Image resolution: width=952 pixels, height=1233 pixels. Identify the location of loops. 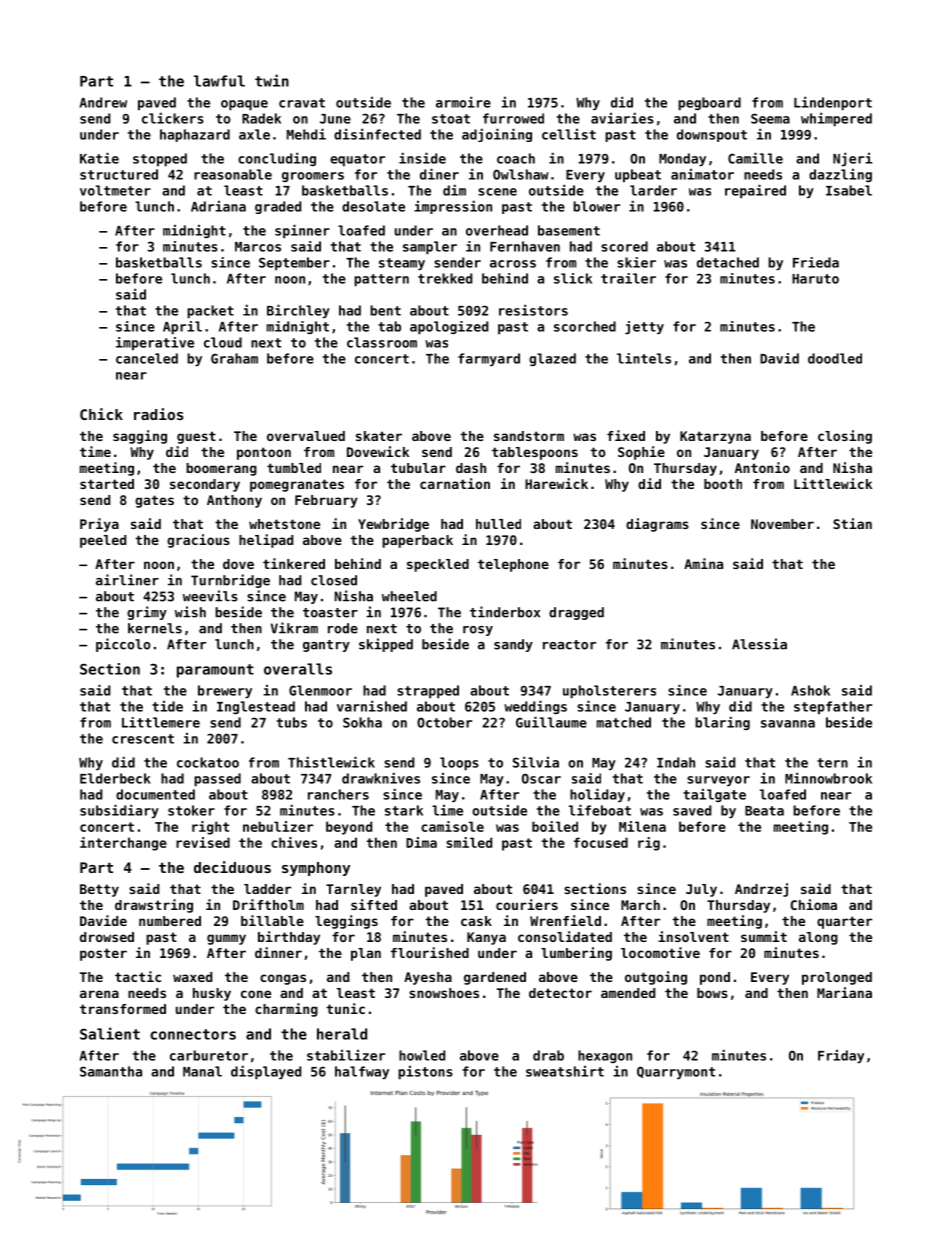
(459, 764).
